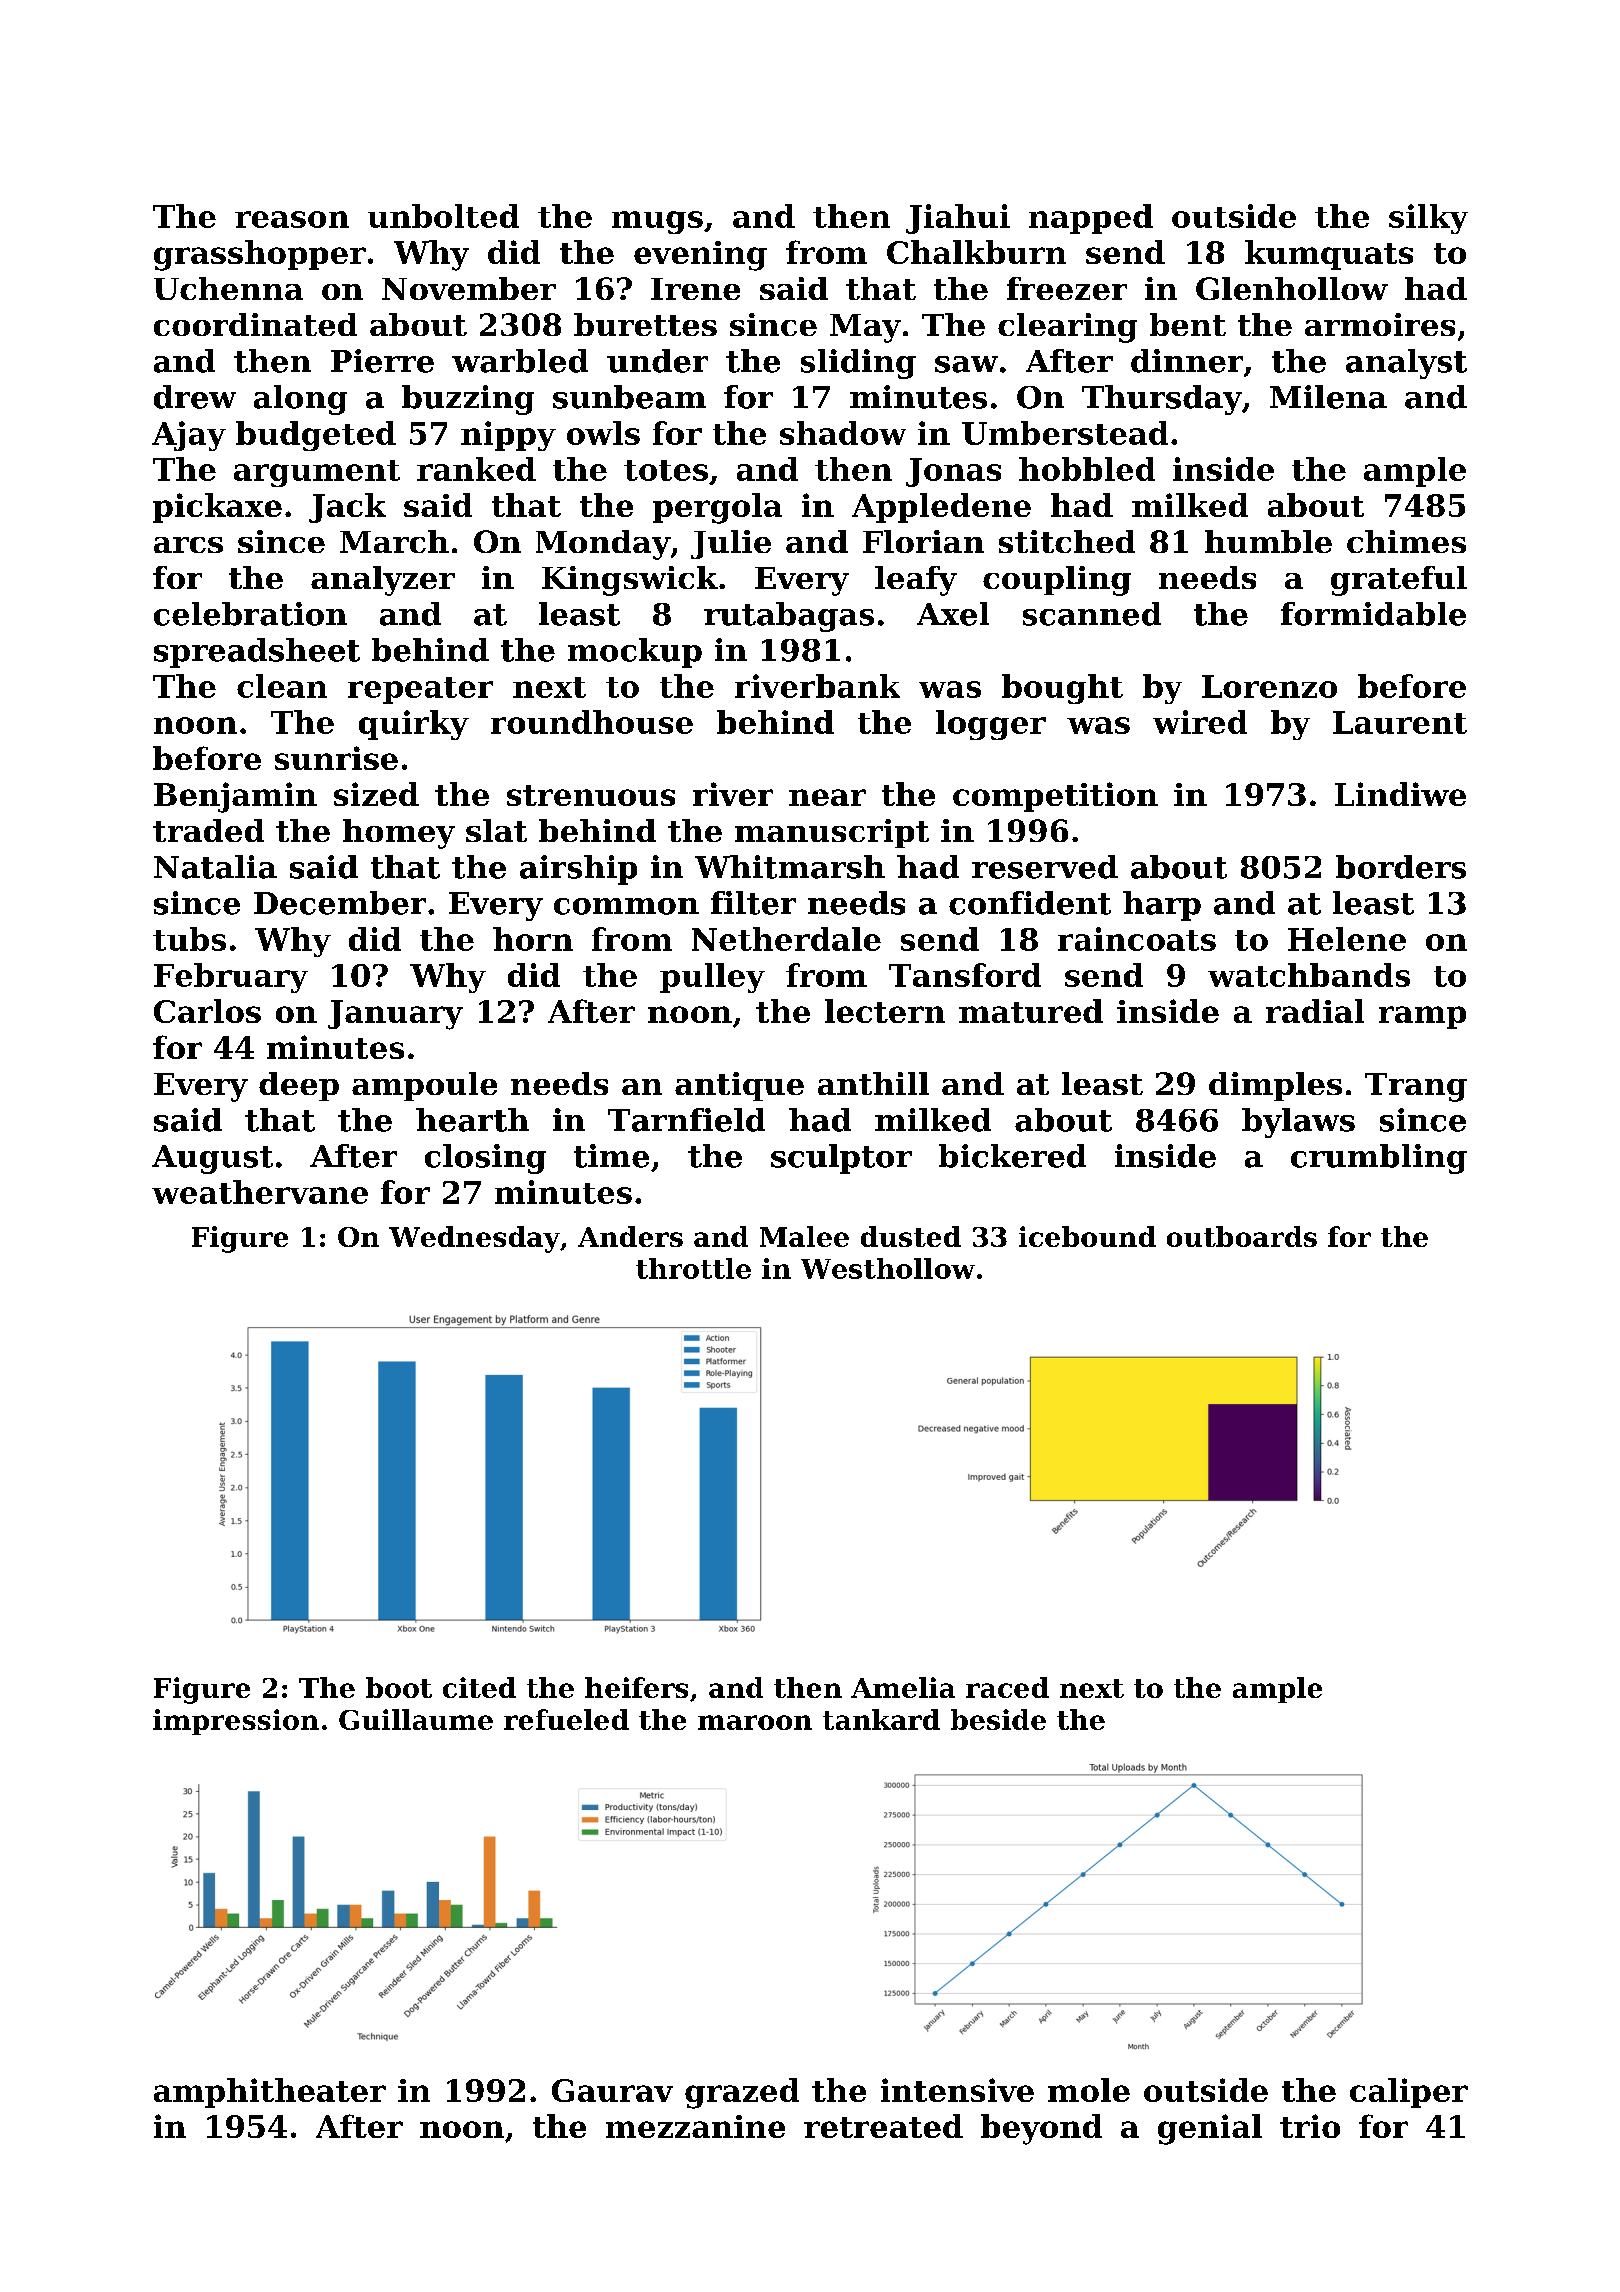 This screenshot has height=2292, width=1620. Describe the element at coordinates (424, 1086) in the screenshot. I see `ampoule` at that location.
